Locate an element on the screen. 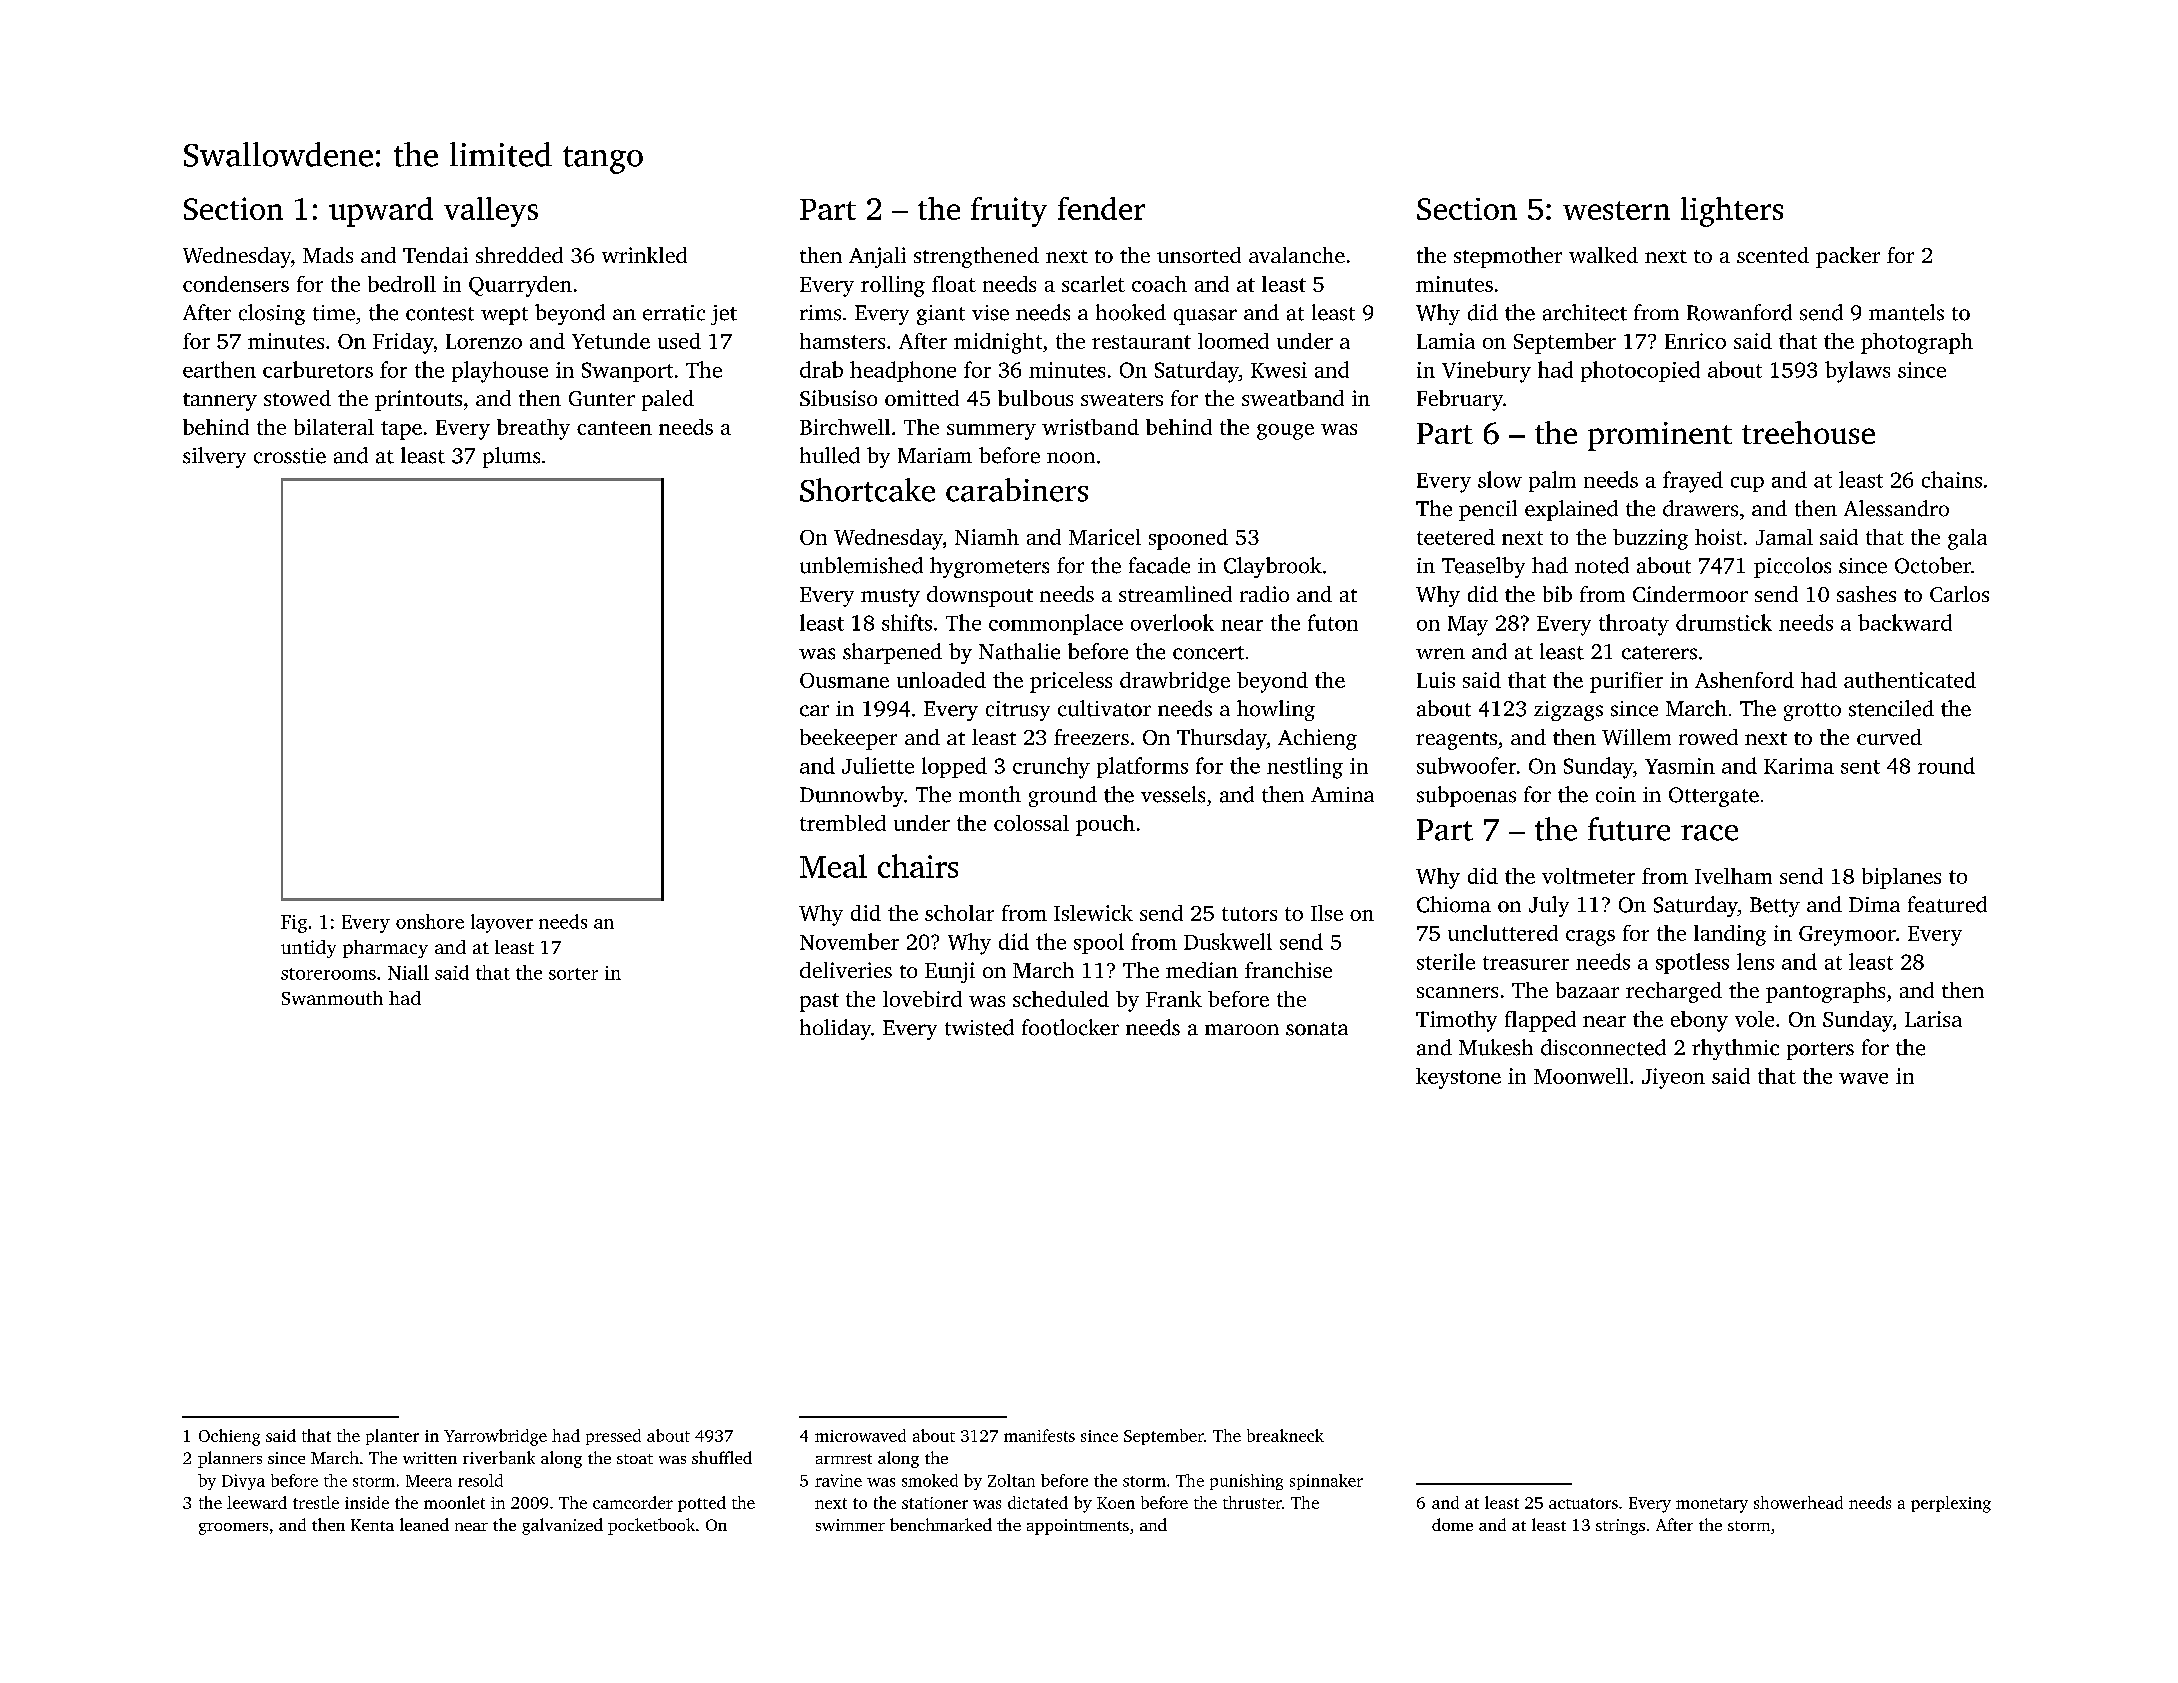 This screenshot has width=2178, height=1683. mantels is located at coordinates (1906, 312).
